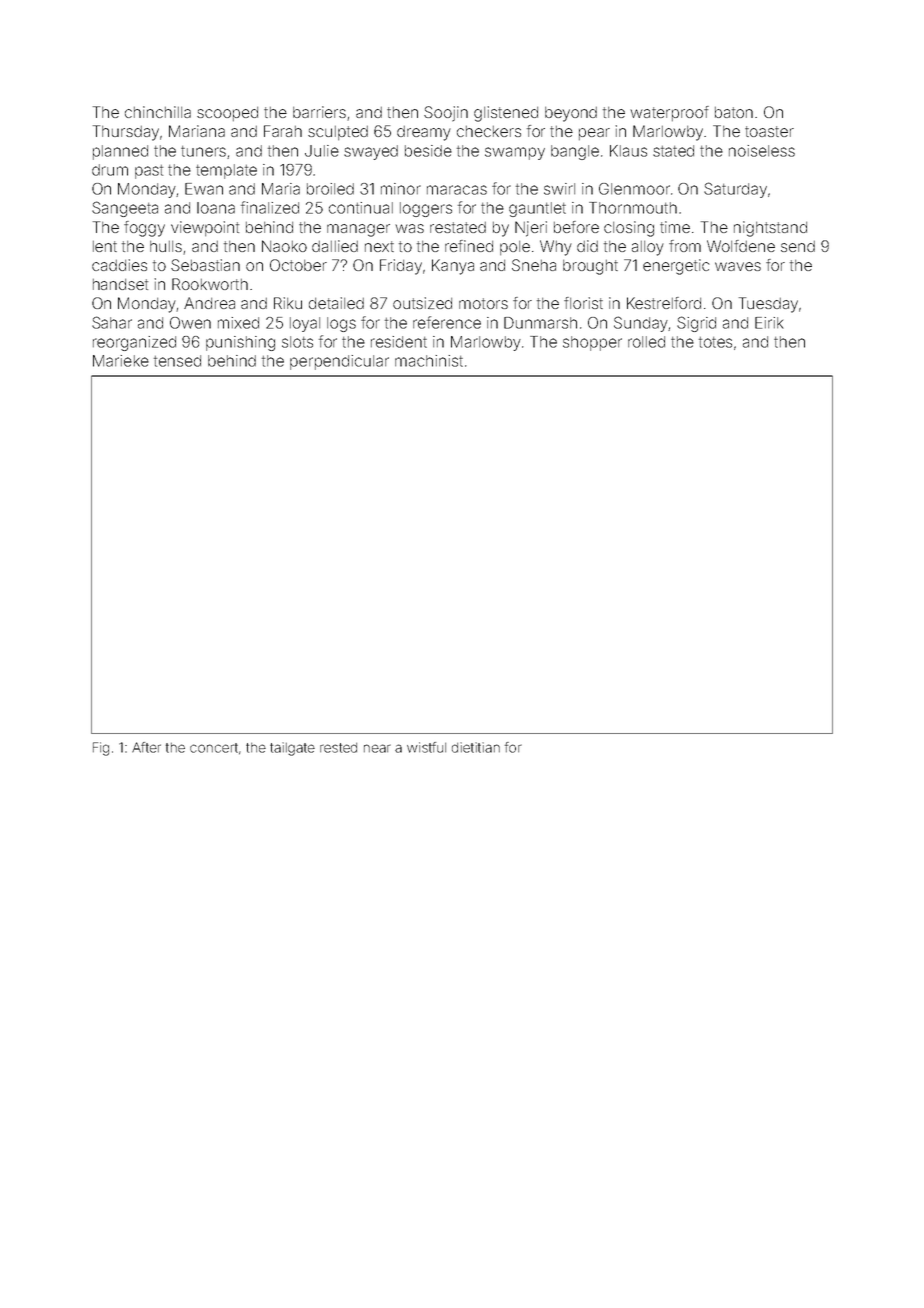 Image resolution: width=924 pixels, height=1308 pixels. What do you see at coordinates (292, 749) in the page?
I see `tailgate` at bounding box center [292, 749].
